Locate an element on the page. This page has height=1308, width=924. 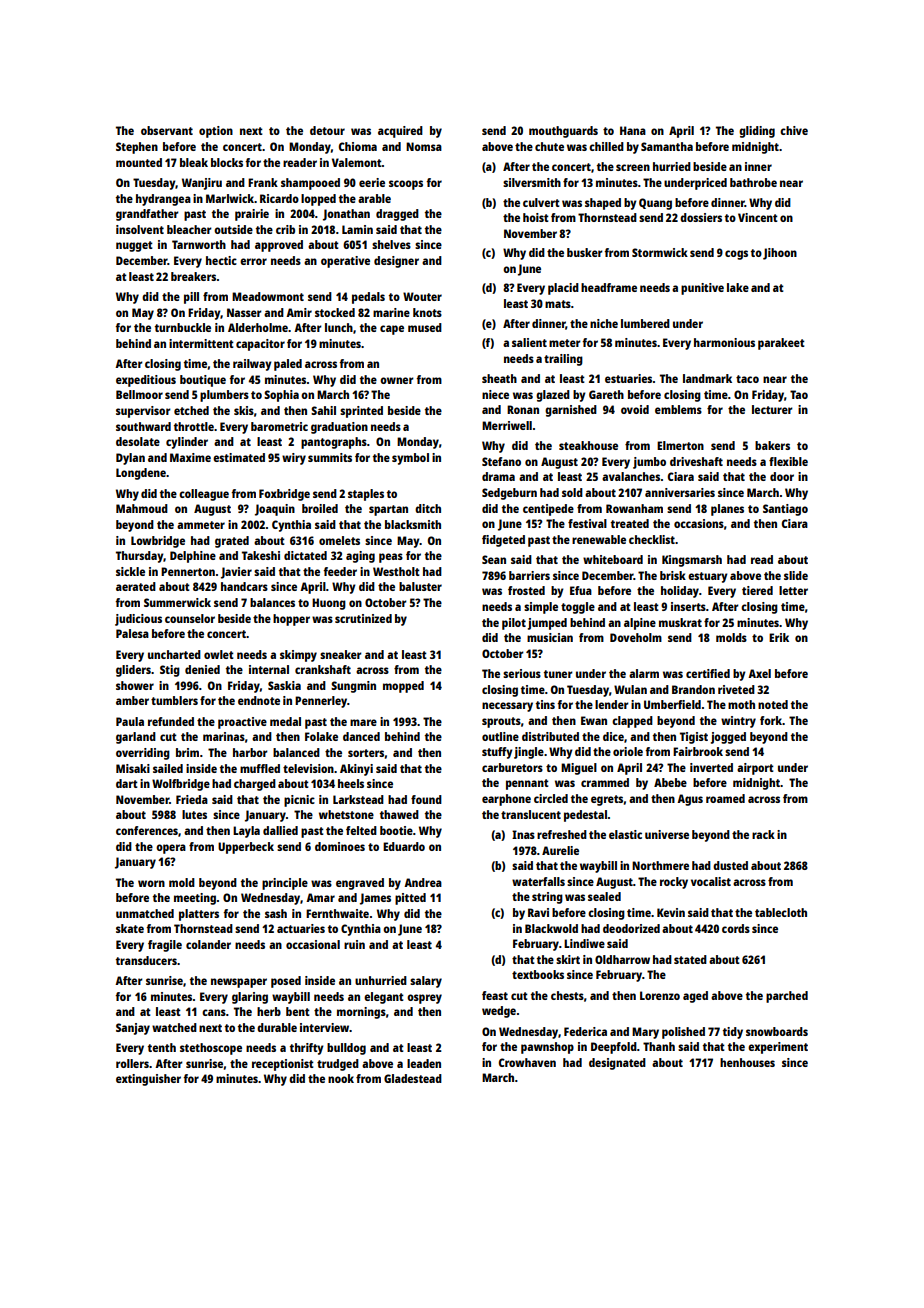
Joaquin is located at coordinates (275, 510).
